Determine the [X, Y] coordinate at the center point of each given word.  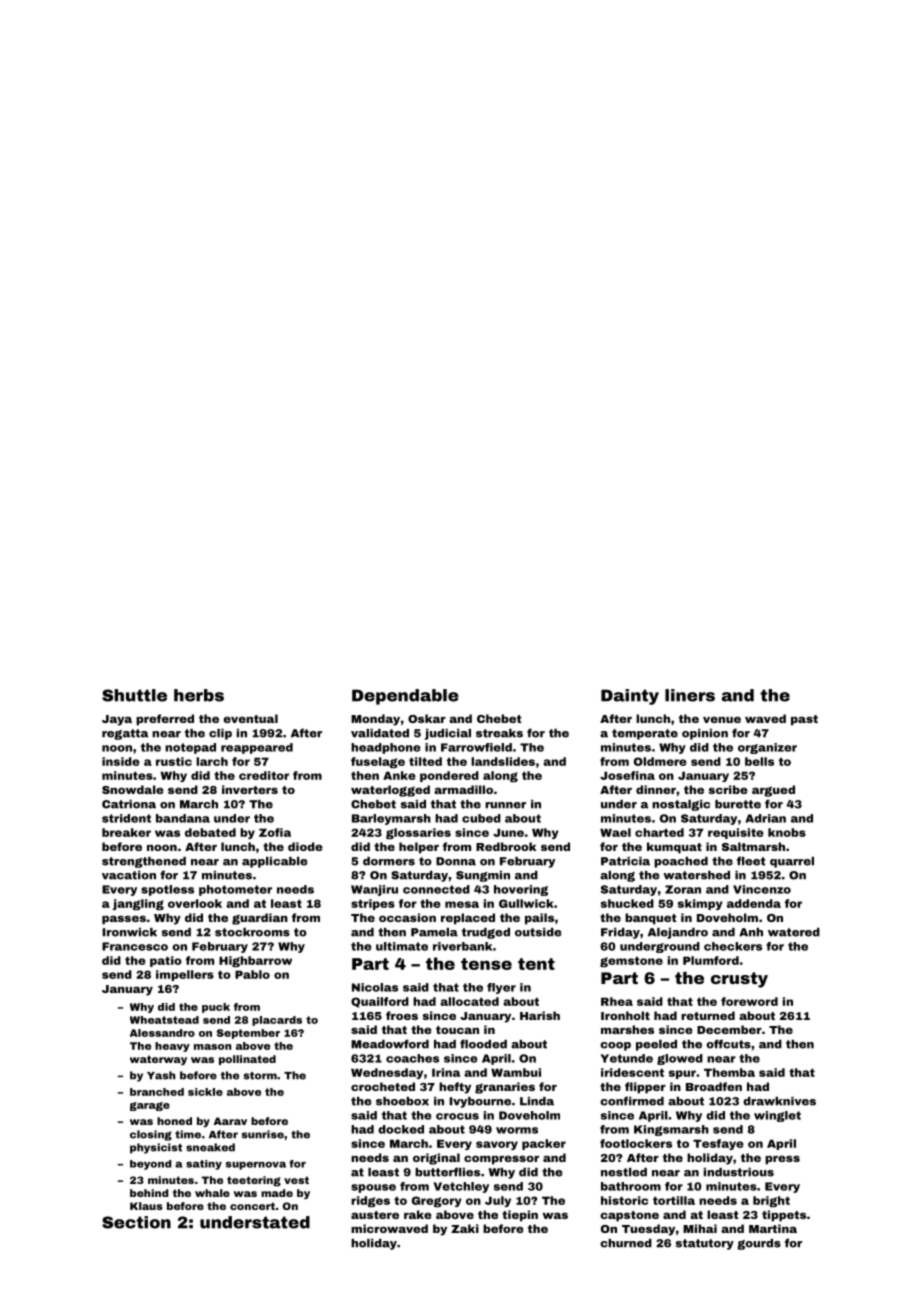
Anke [399, 775]
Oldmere [660, 761]
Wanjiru [374, 890]
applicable [274, 862]
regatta [125, 734]
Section [136, 1222]
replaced [468, 919]
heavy [172, 1047]
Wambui [516, 1072]
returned [708, 1015]
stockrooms [252, 932]
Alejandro [678, 933]
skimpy [700, 904]
